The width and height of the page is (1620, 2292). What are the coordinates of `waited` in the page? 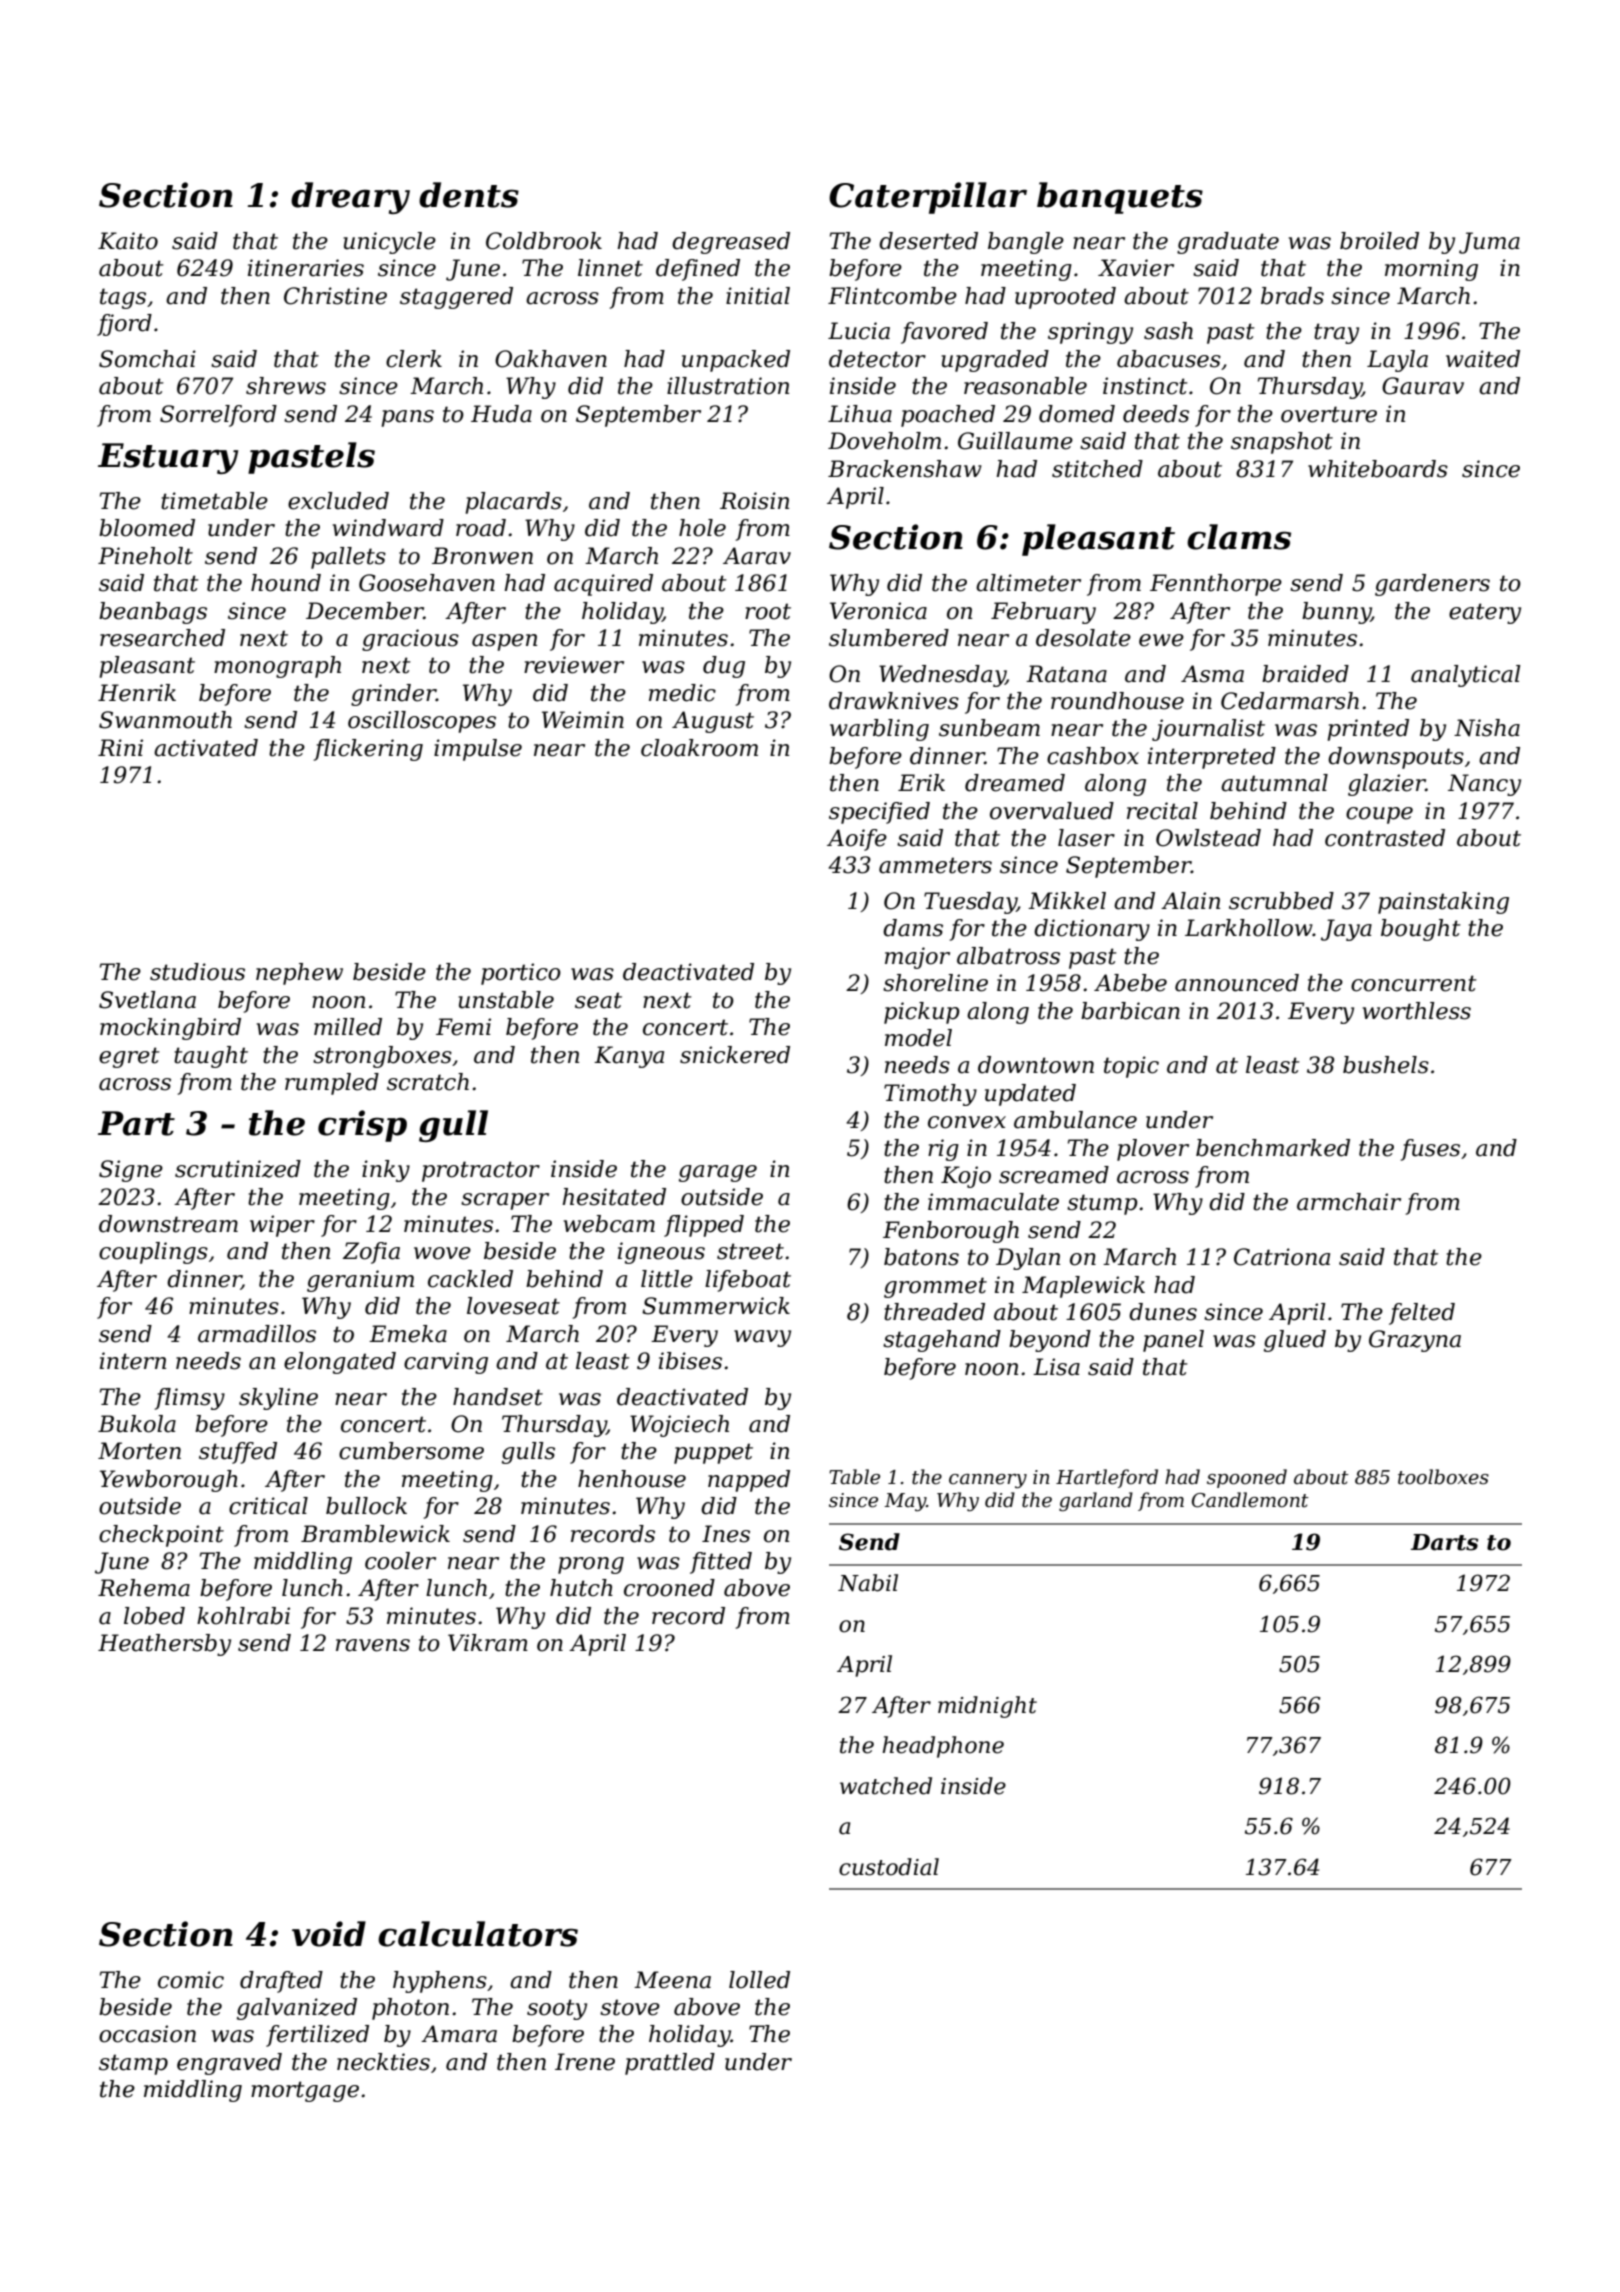 It's located at (1483, 359).
